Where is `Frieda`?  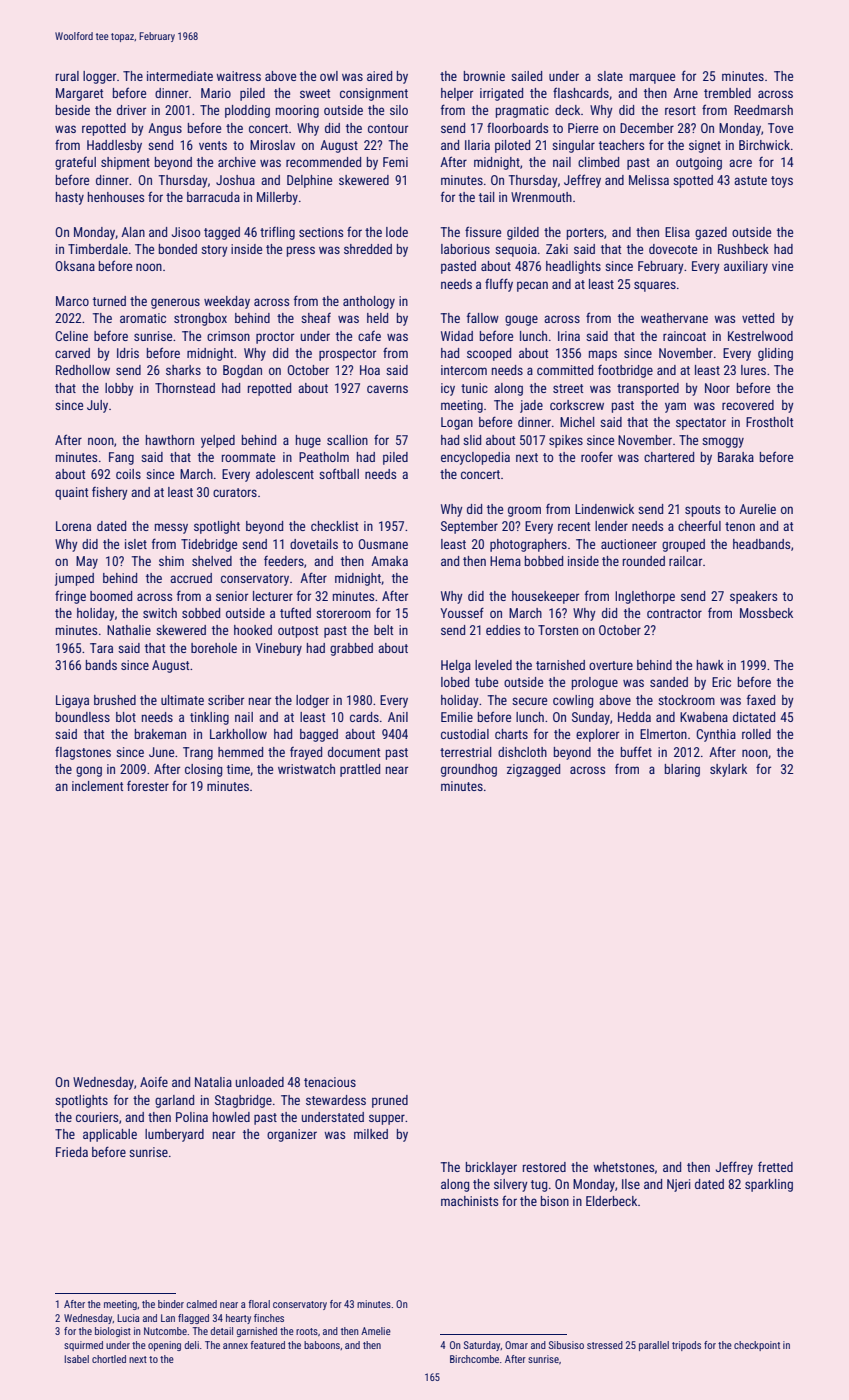
Frieda is located at coordinates (72, 1152).
